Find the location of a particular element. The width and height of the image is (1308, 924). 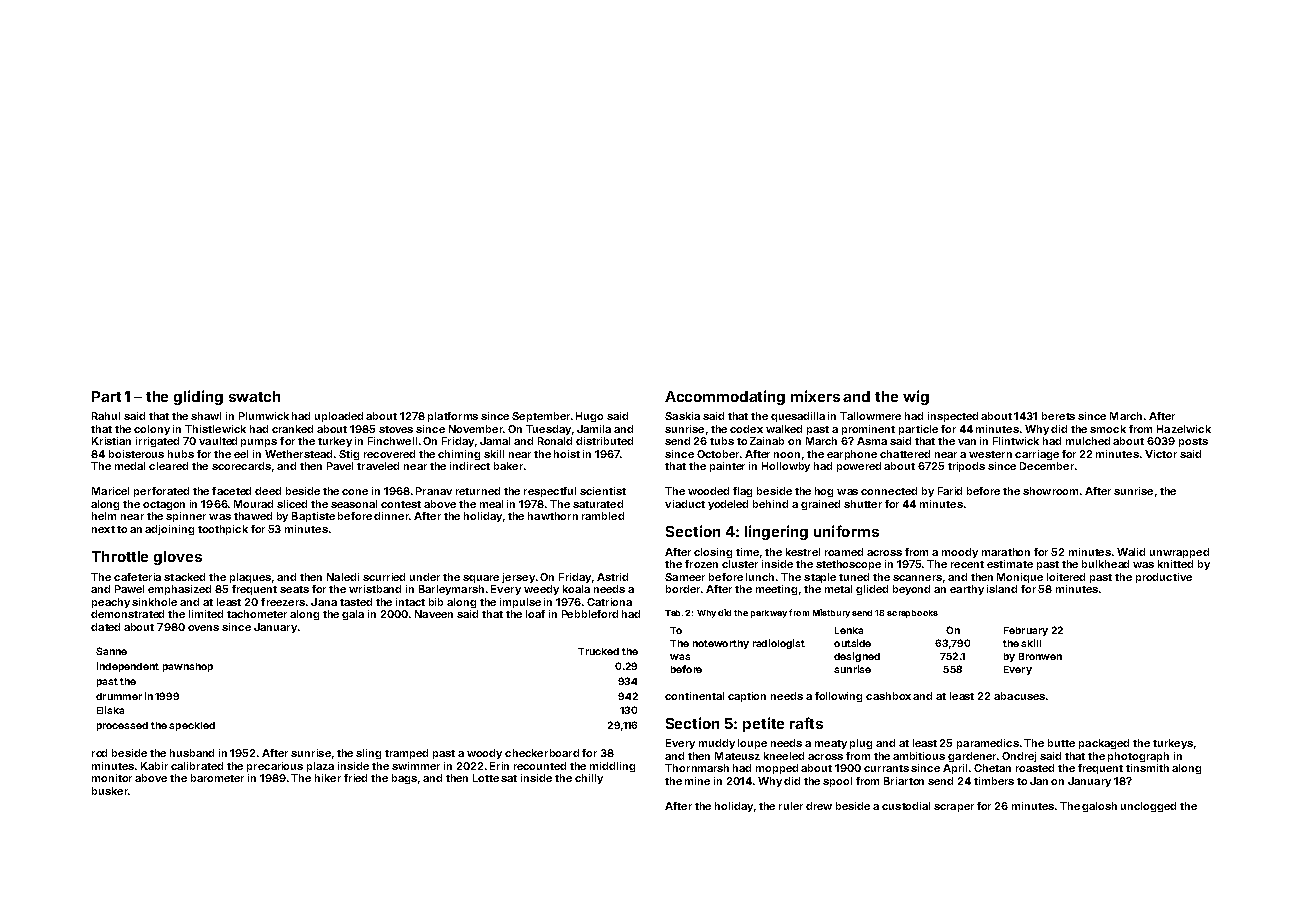

gliding is located at coordinates (198, 397).
